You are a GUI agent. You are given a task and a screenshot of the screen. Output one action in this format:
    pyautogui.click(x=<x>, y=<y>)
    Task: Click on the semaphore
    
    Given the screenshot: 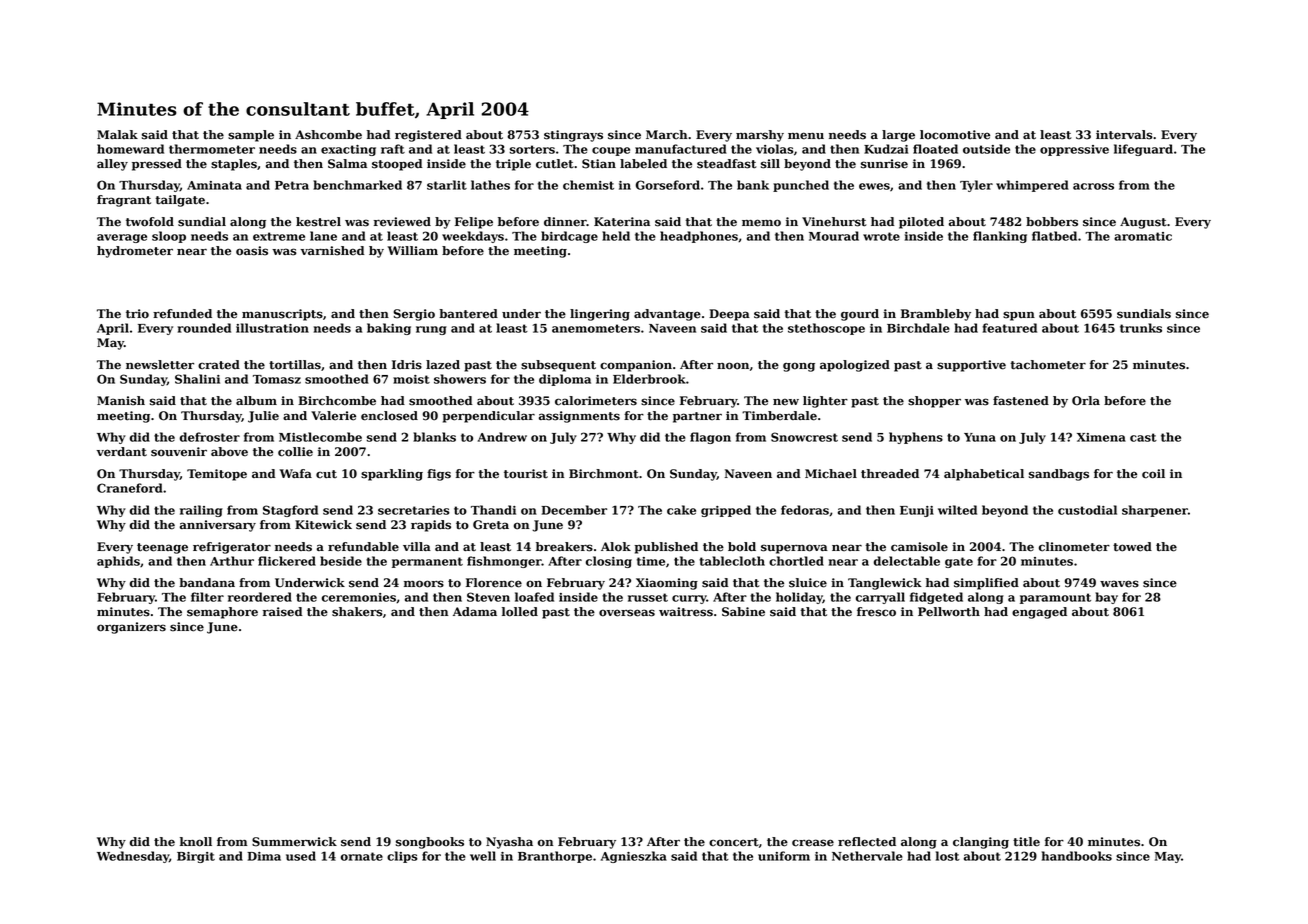 What is the action you would take?
    pyautogui.click(x=222, y=613)
